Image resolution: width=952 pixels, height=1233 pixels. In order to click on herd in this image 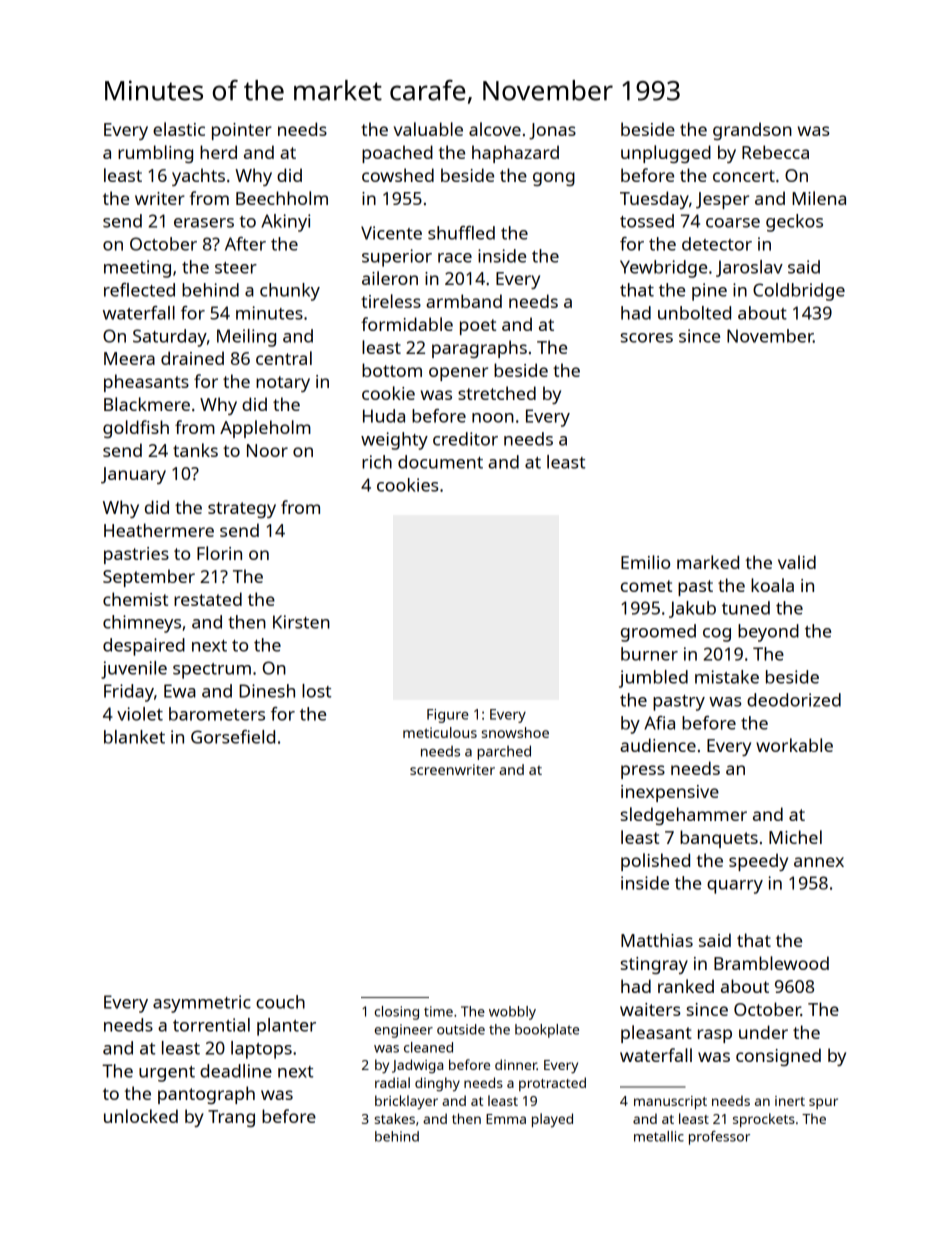, I will do `click(218, 152)`.
